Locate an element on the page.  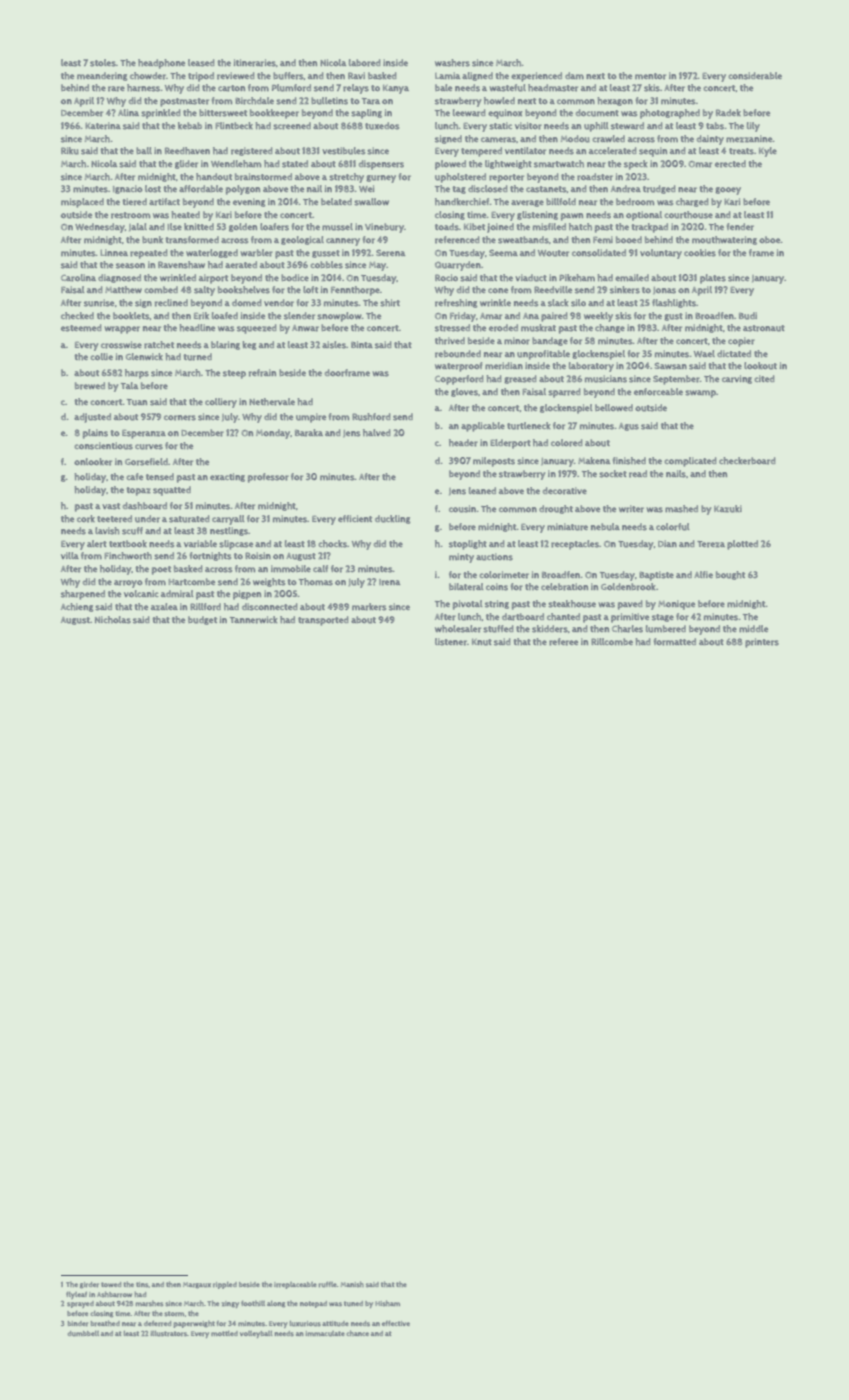
listener is located at coordinates (451, 642).
